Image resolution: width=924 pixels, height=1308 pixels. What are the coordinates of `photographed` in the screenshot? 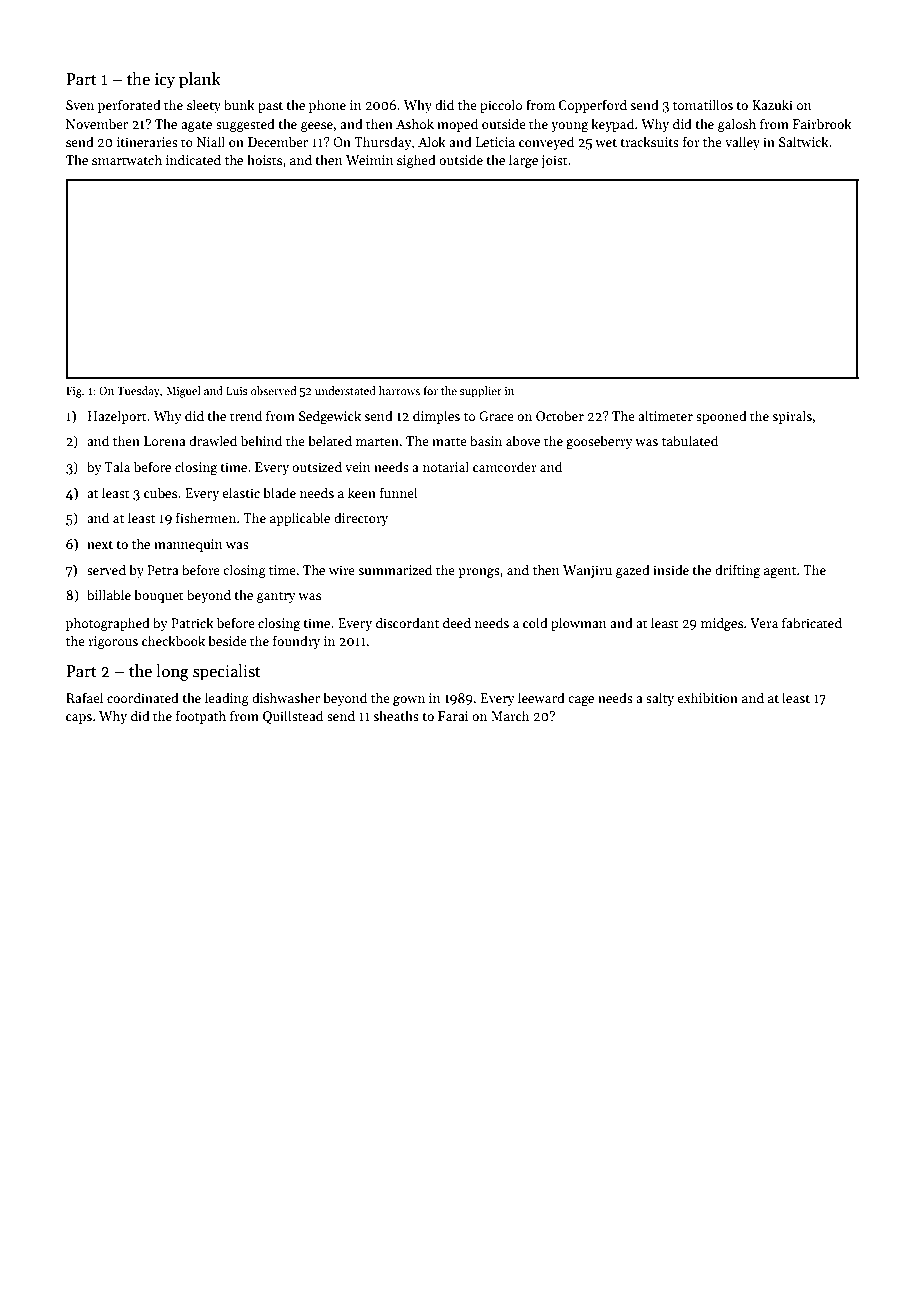 It's located at (108, 624).
